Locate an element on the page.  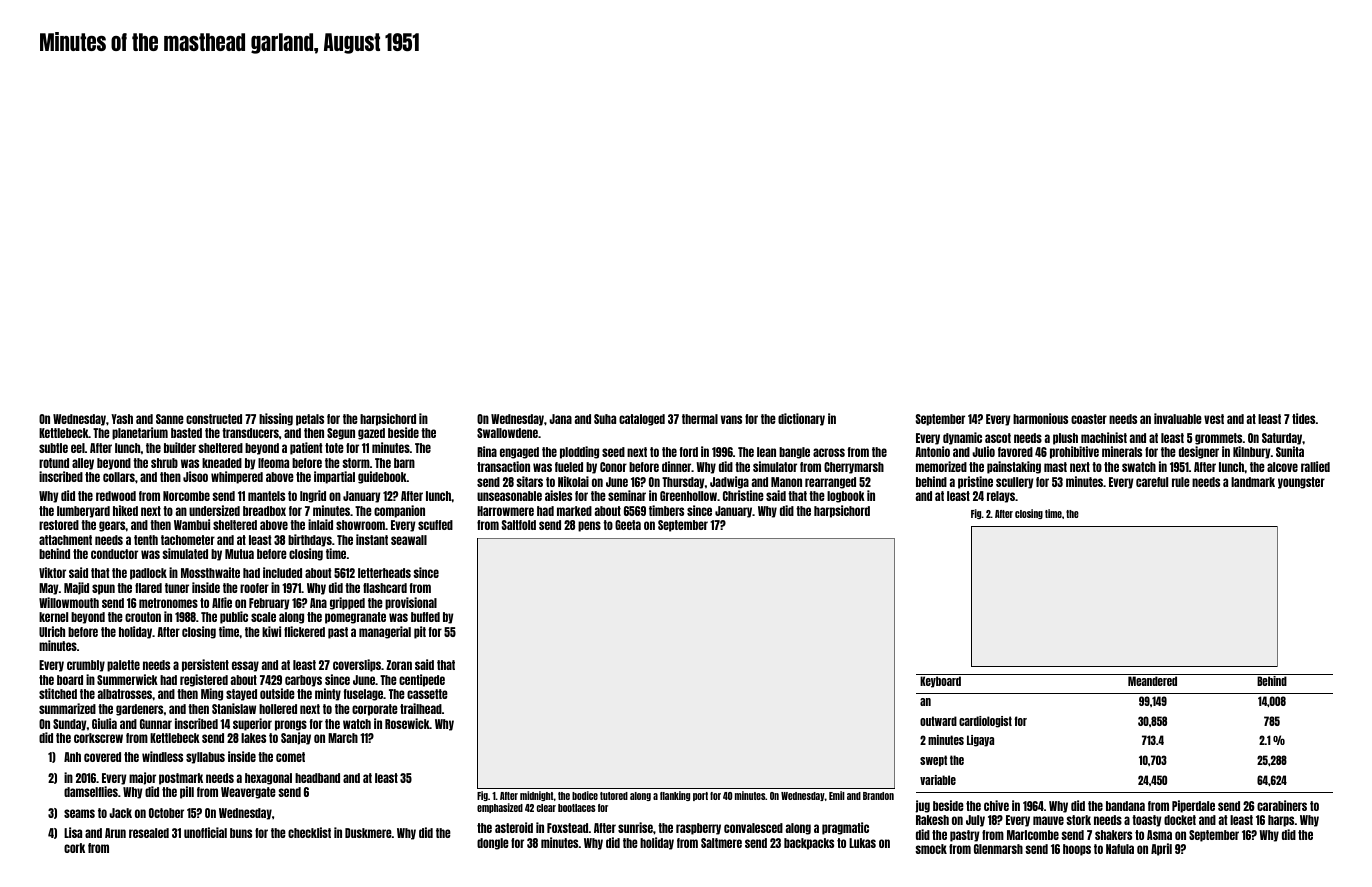
across is located at coordinates (829, 452).
